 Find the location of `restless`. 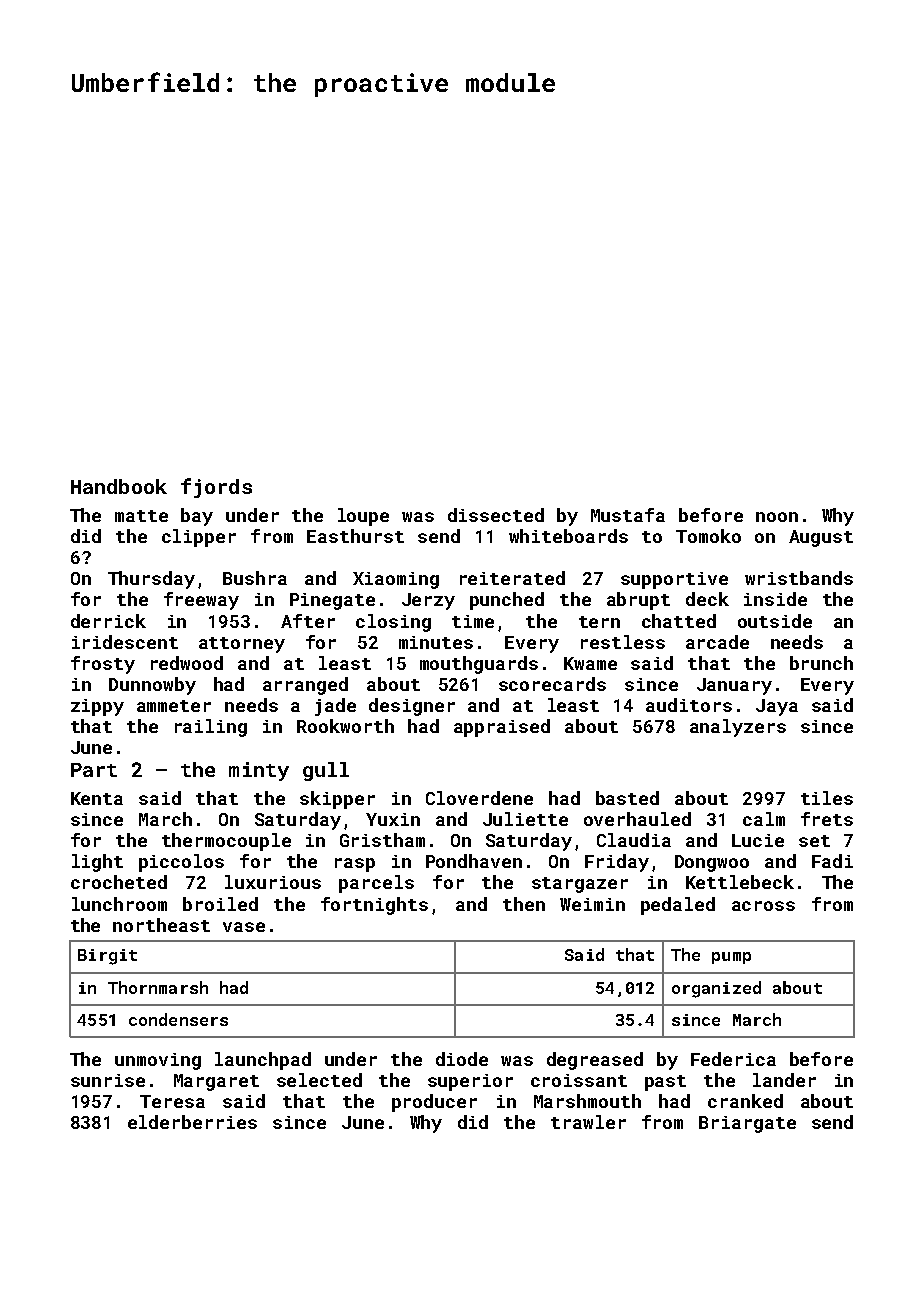

restless is located at coordinates (623, 642).
